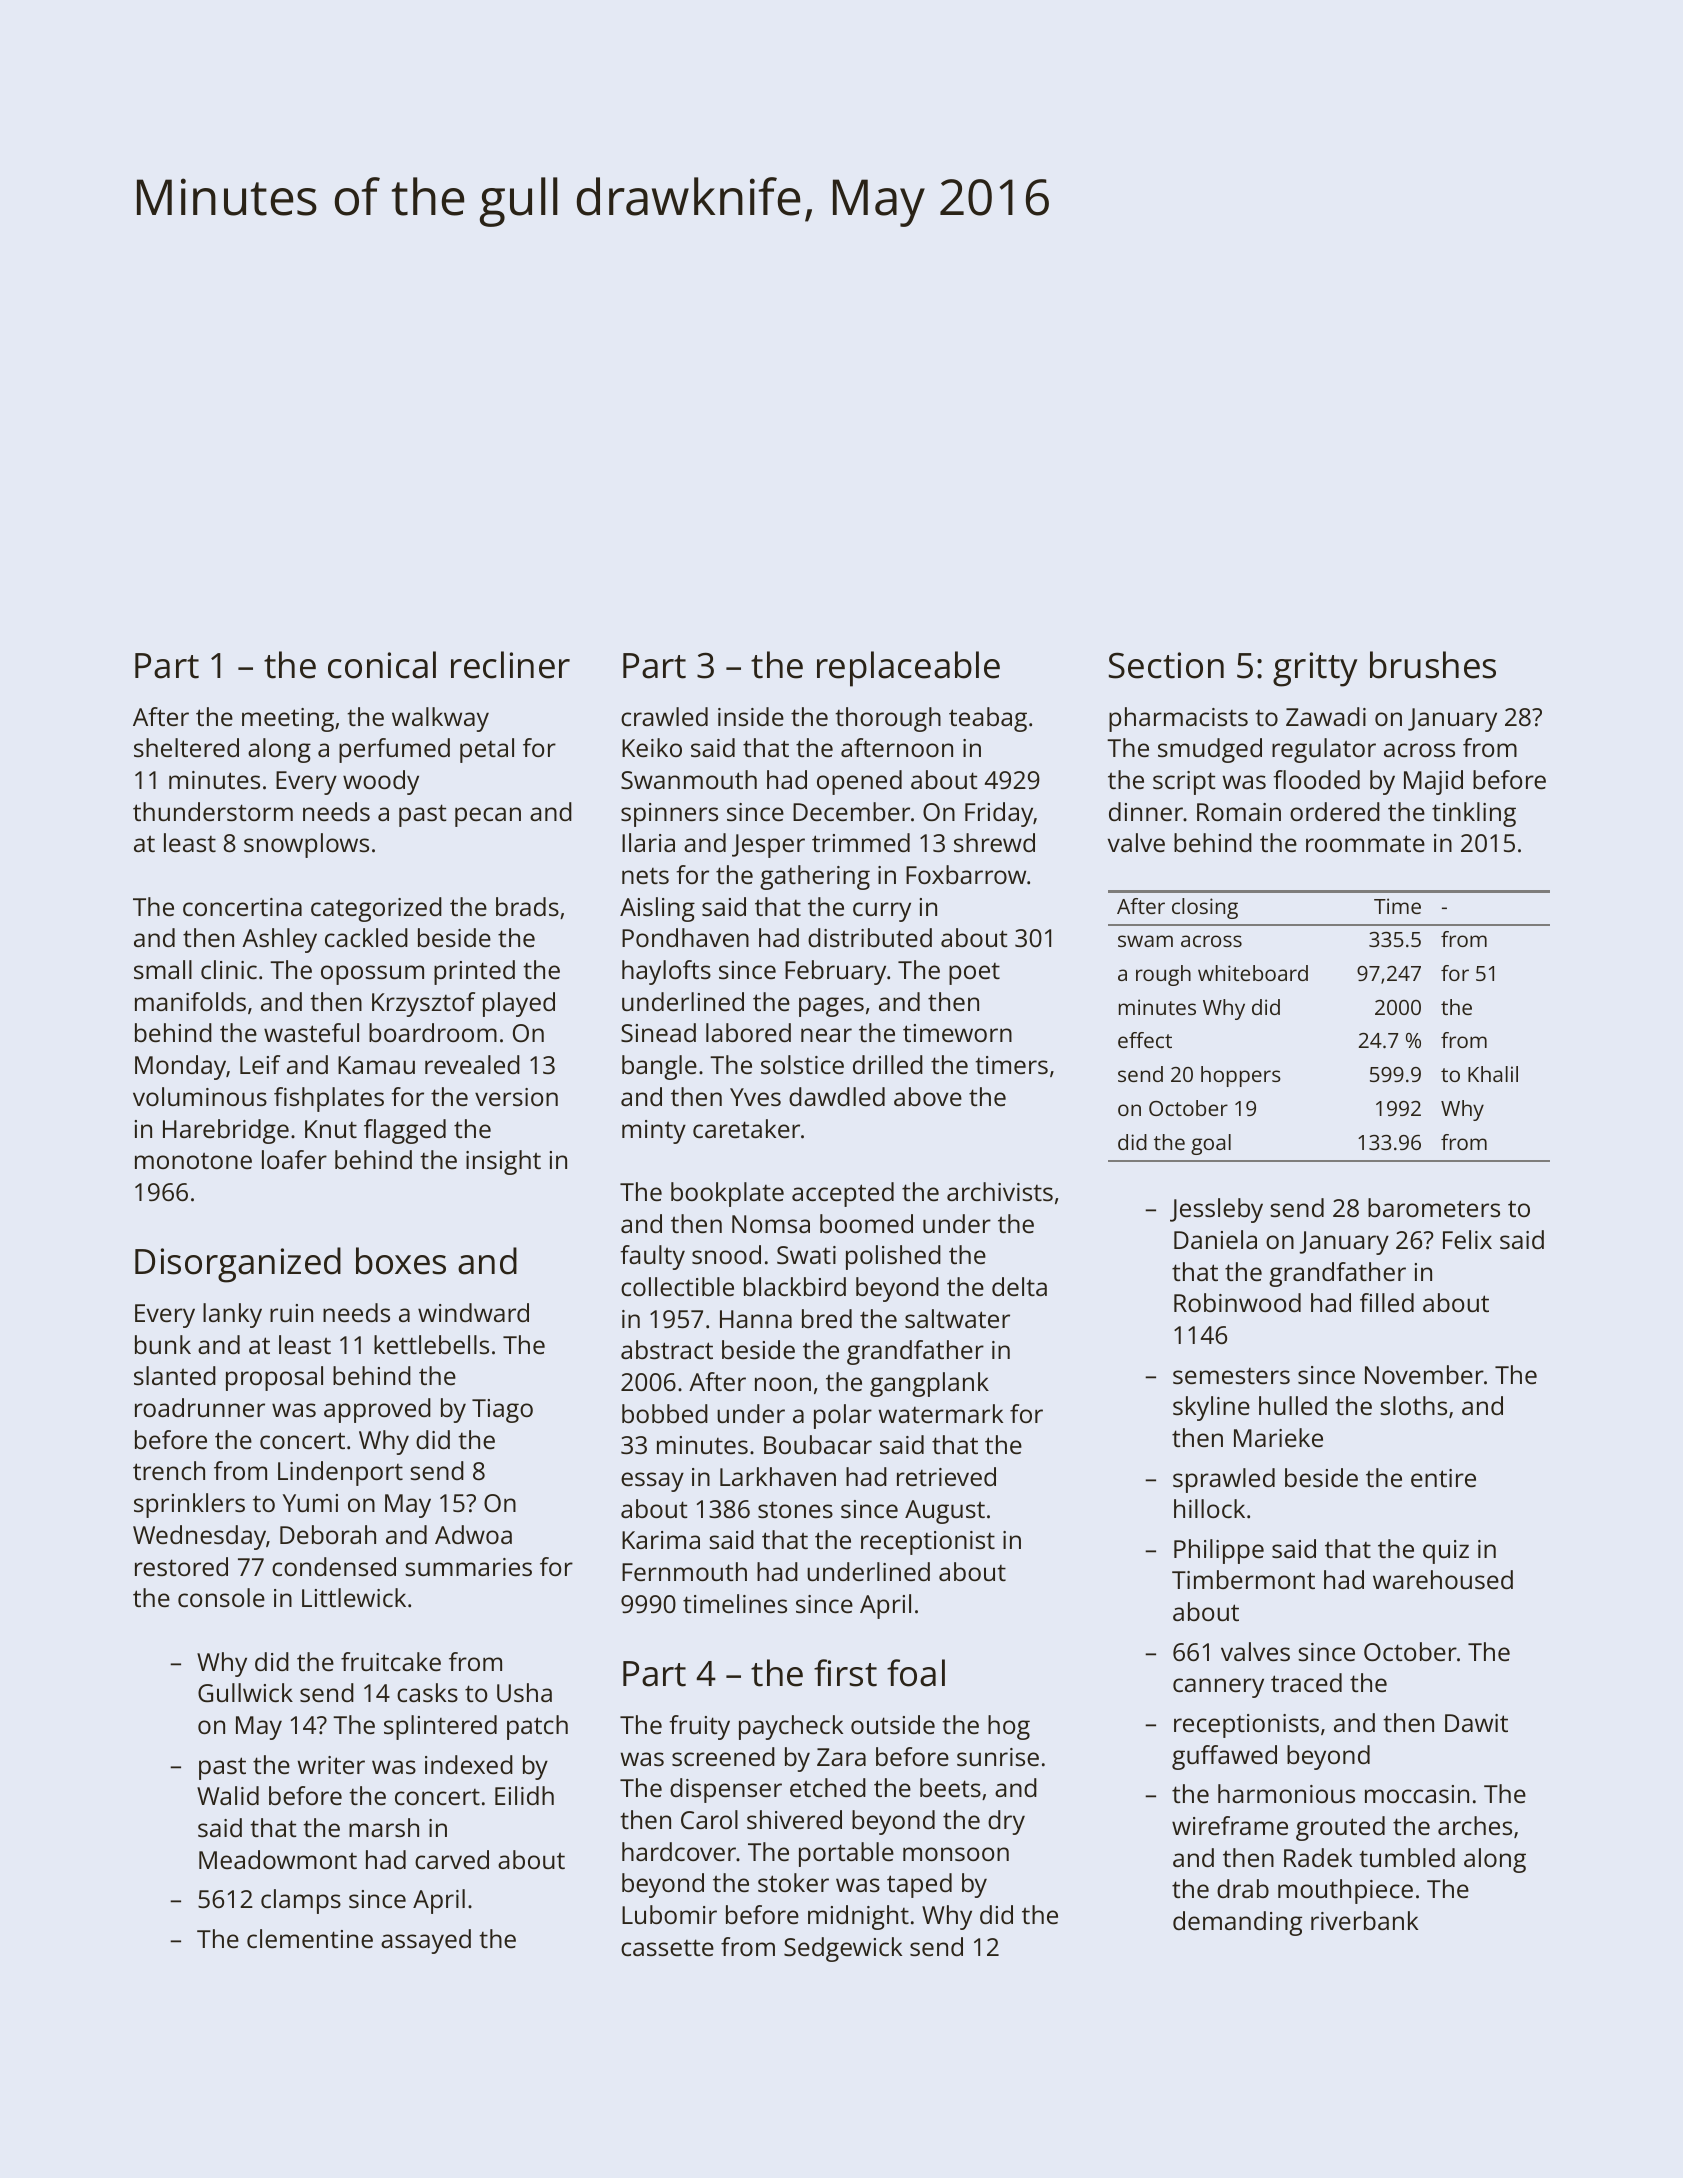 The height and width of the screenshot is (2178, 1683). Describe the element at coordinates (1315, 669) in the screenshot. I see `gritty` at that location.
